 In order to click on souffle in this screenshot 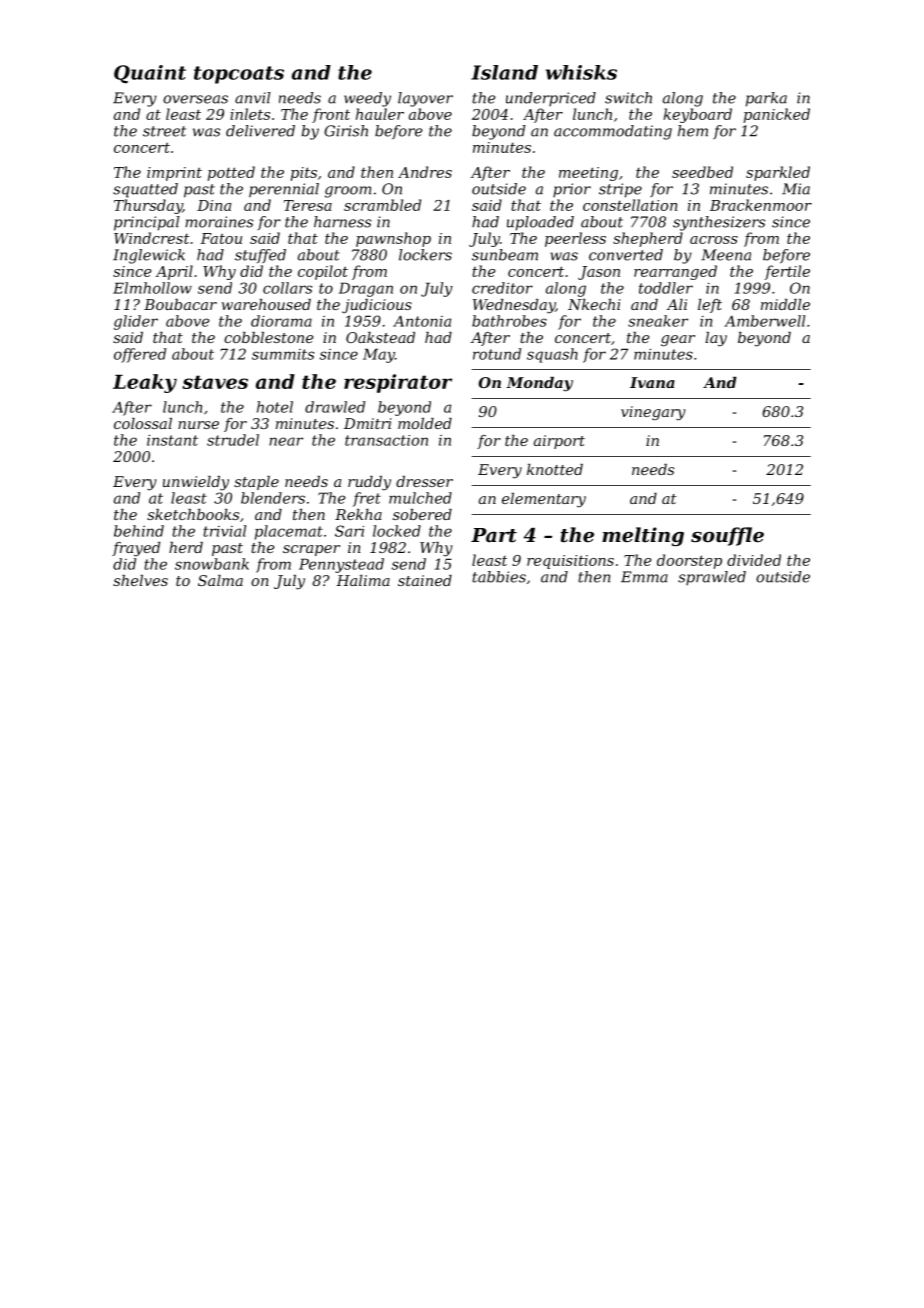, I will do `click(727, 536)`.
